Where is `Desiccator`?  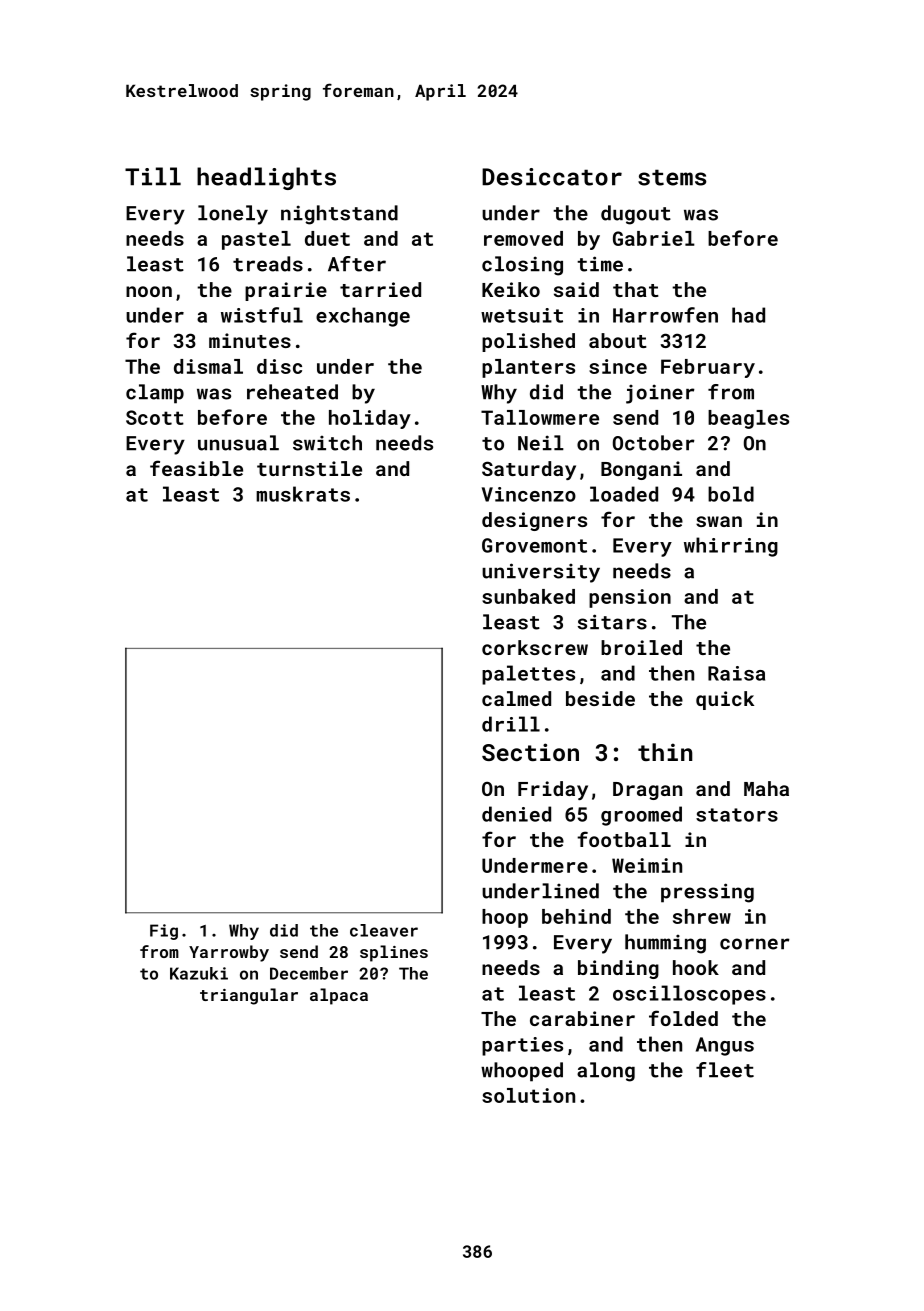 Desiccator is located at coordinates (552, 177).
